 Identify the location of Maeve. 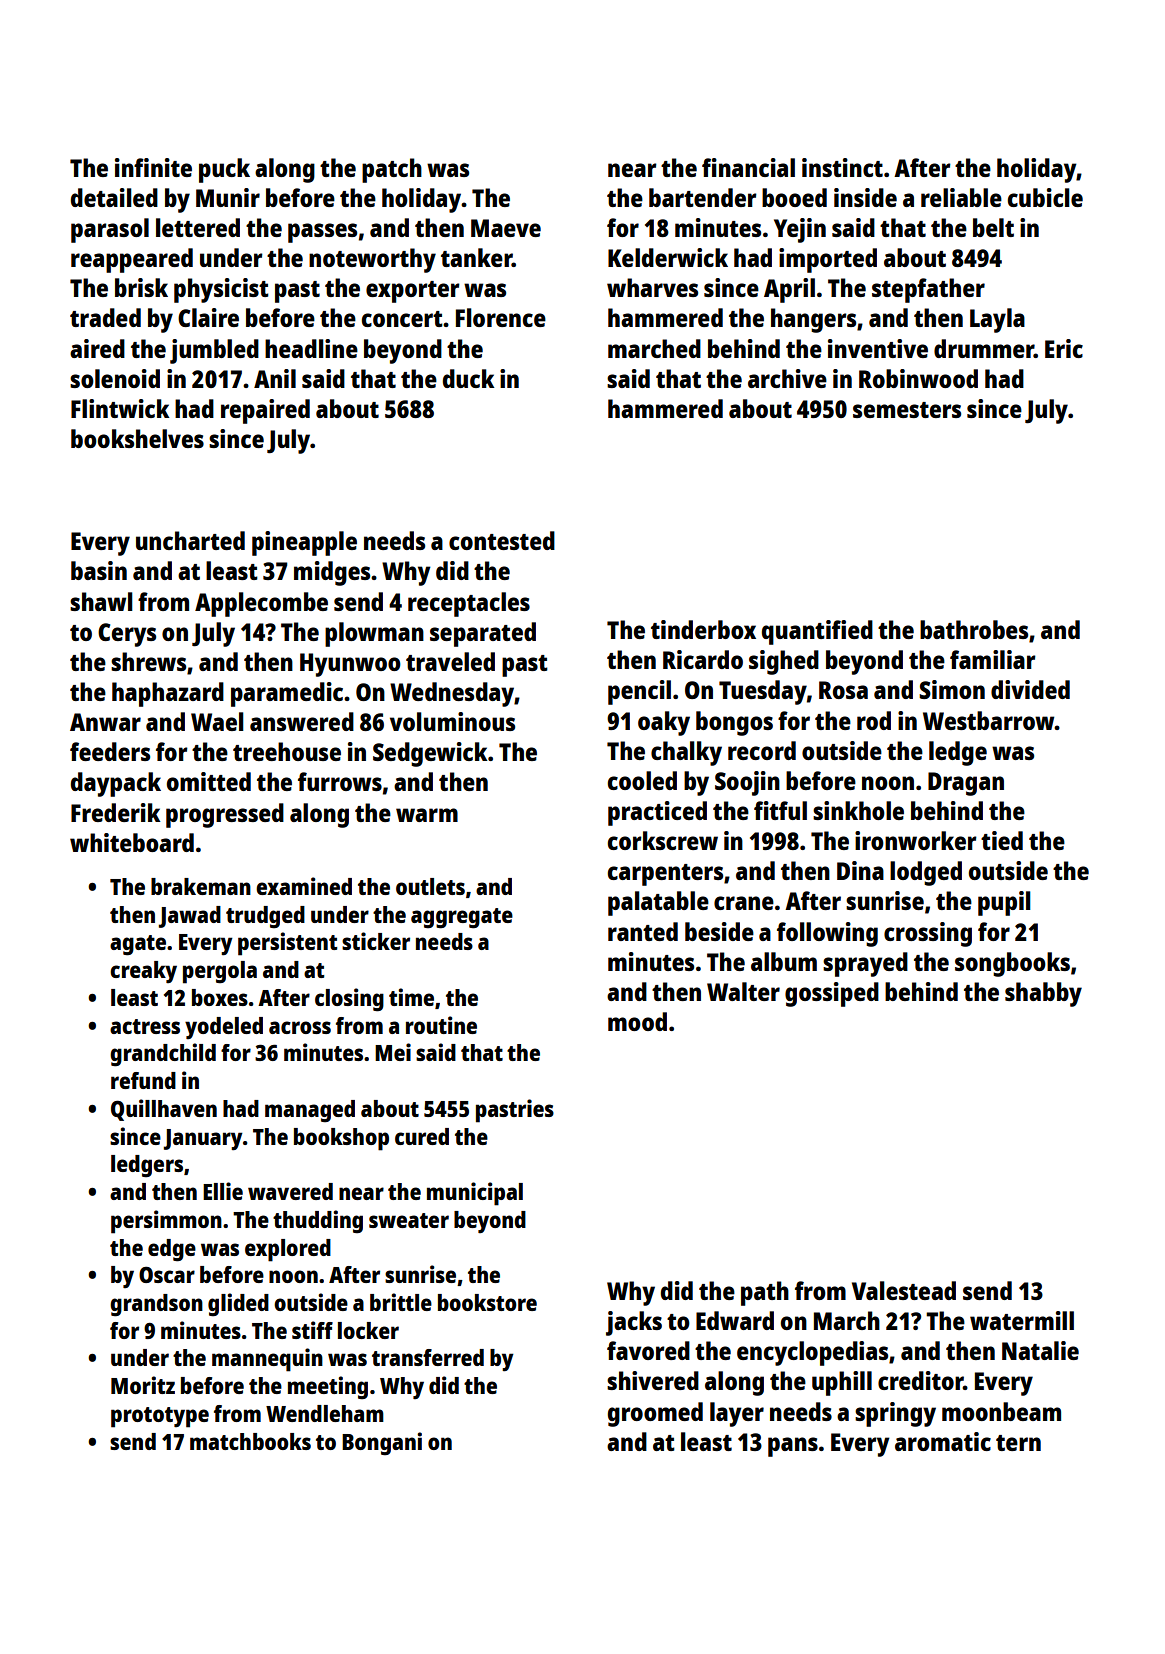
(506, 228).
